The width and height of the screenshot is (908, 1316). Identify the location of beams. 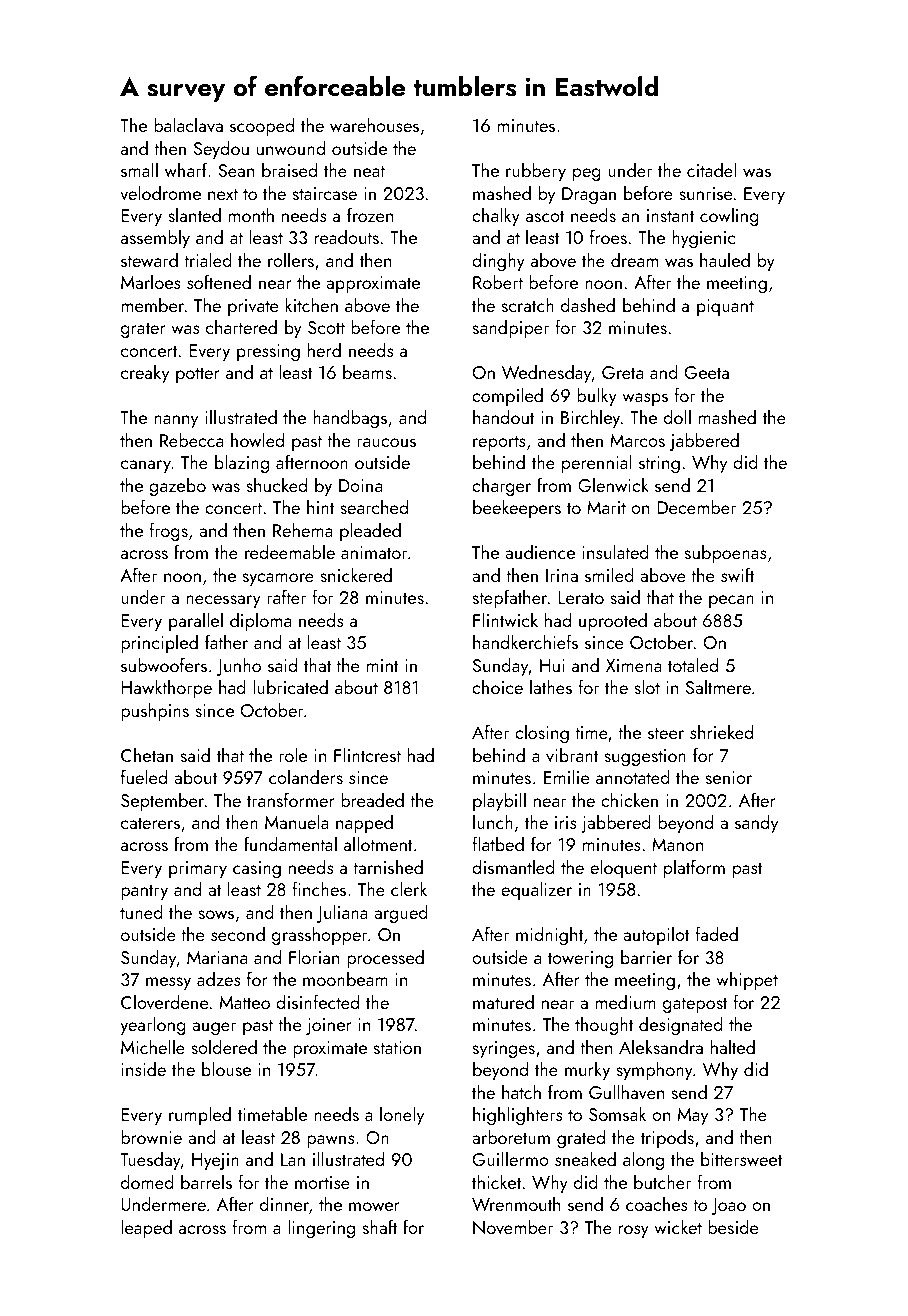
(367, 372).
